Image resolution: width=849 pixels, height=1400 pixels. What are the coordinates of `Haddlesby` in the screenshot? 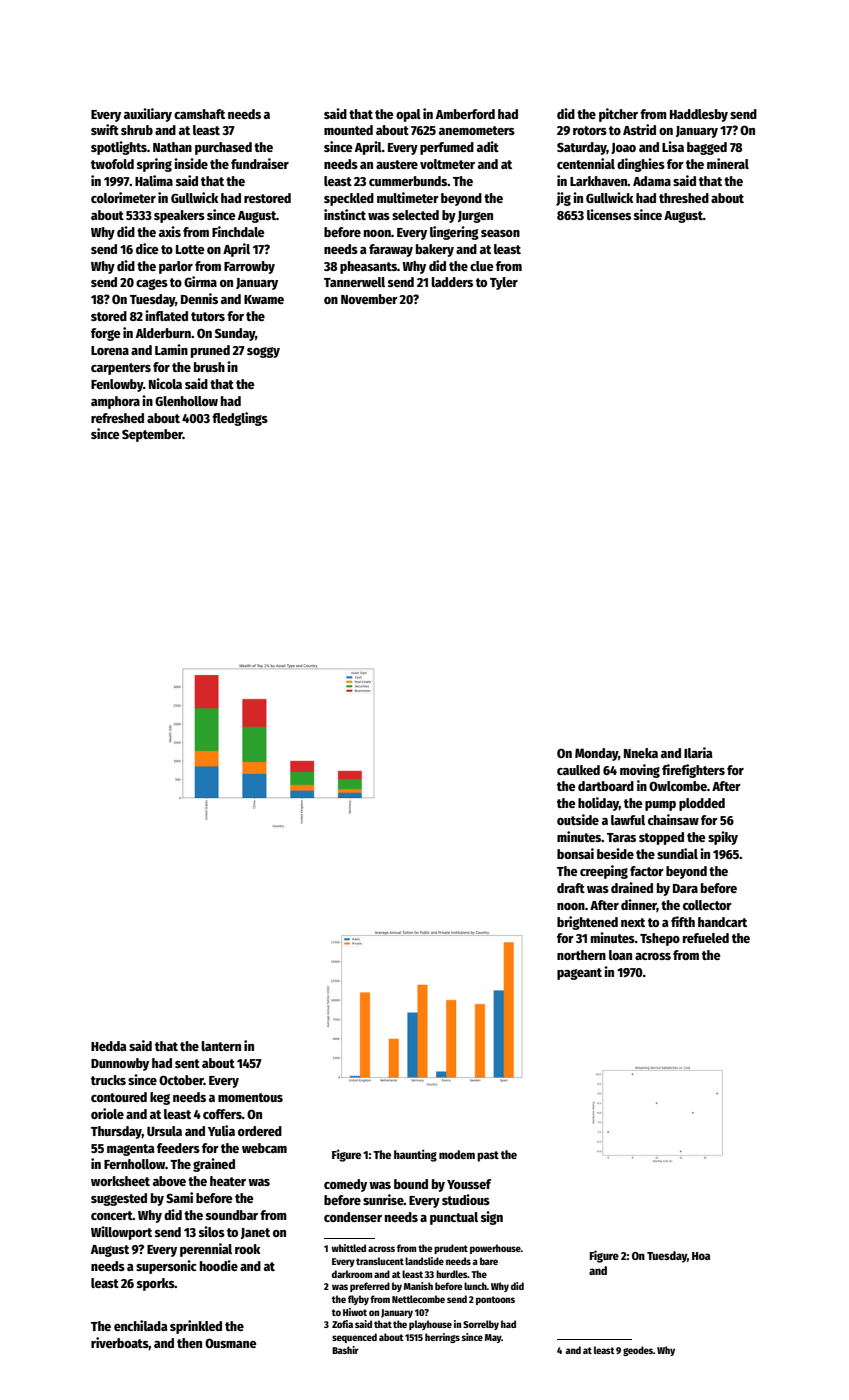 It's located at (699, 115).
